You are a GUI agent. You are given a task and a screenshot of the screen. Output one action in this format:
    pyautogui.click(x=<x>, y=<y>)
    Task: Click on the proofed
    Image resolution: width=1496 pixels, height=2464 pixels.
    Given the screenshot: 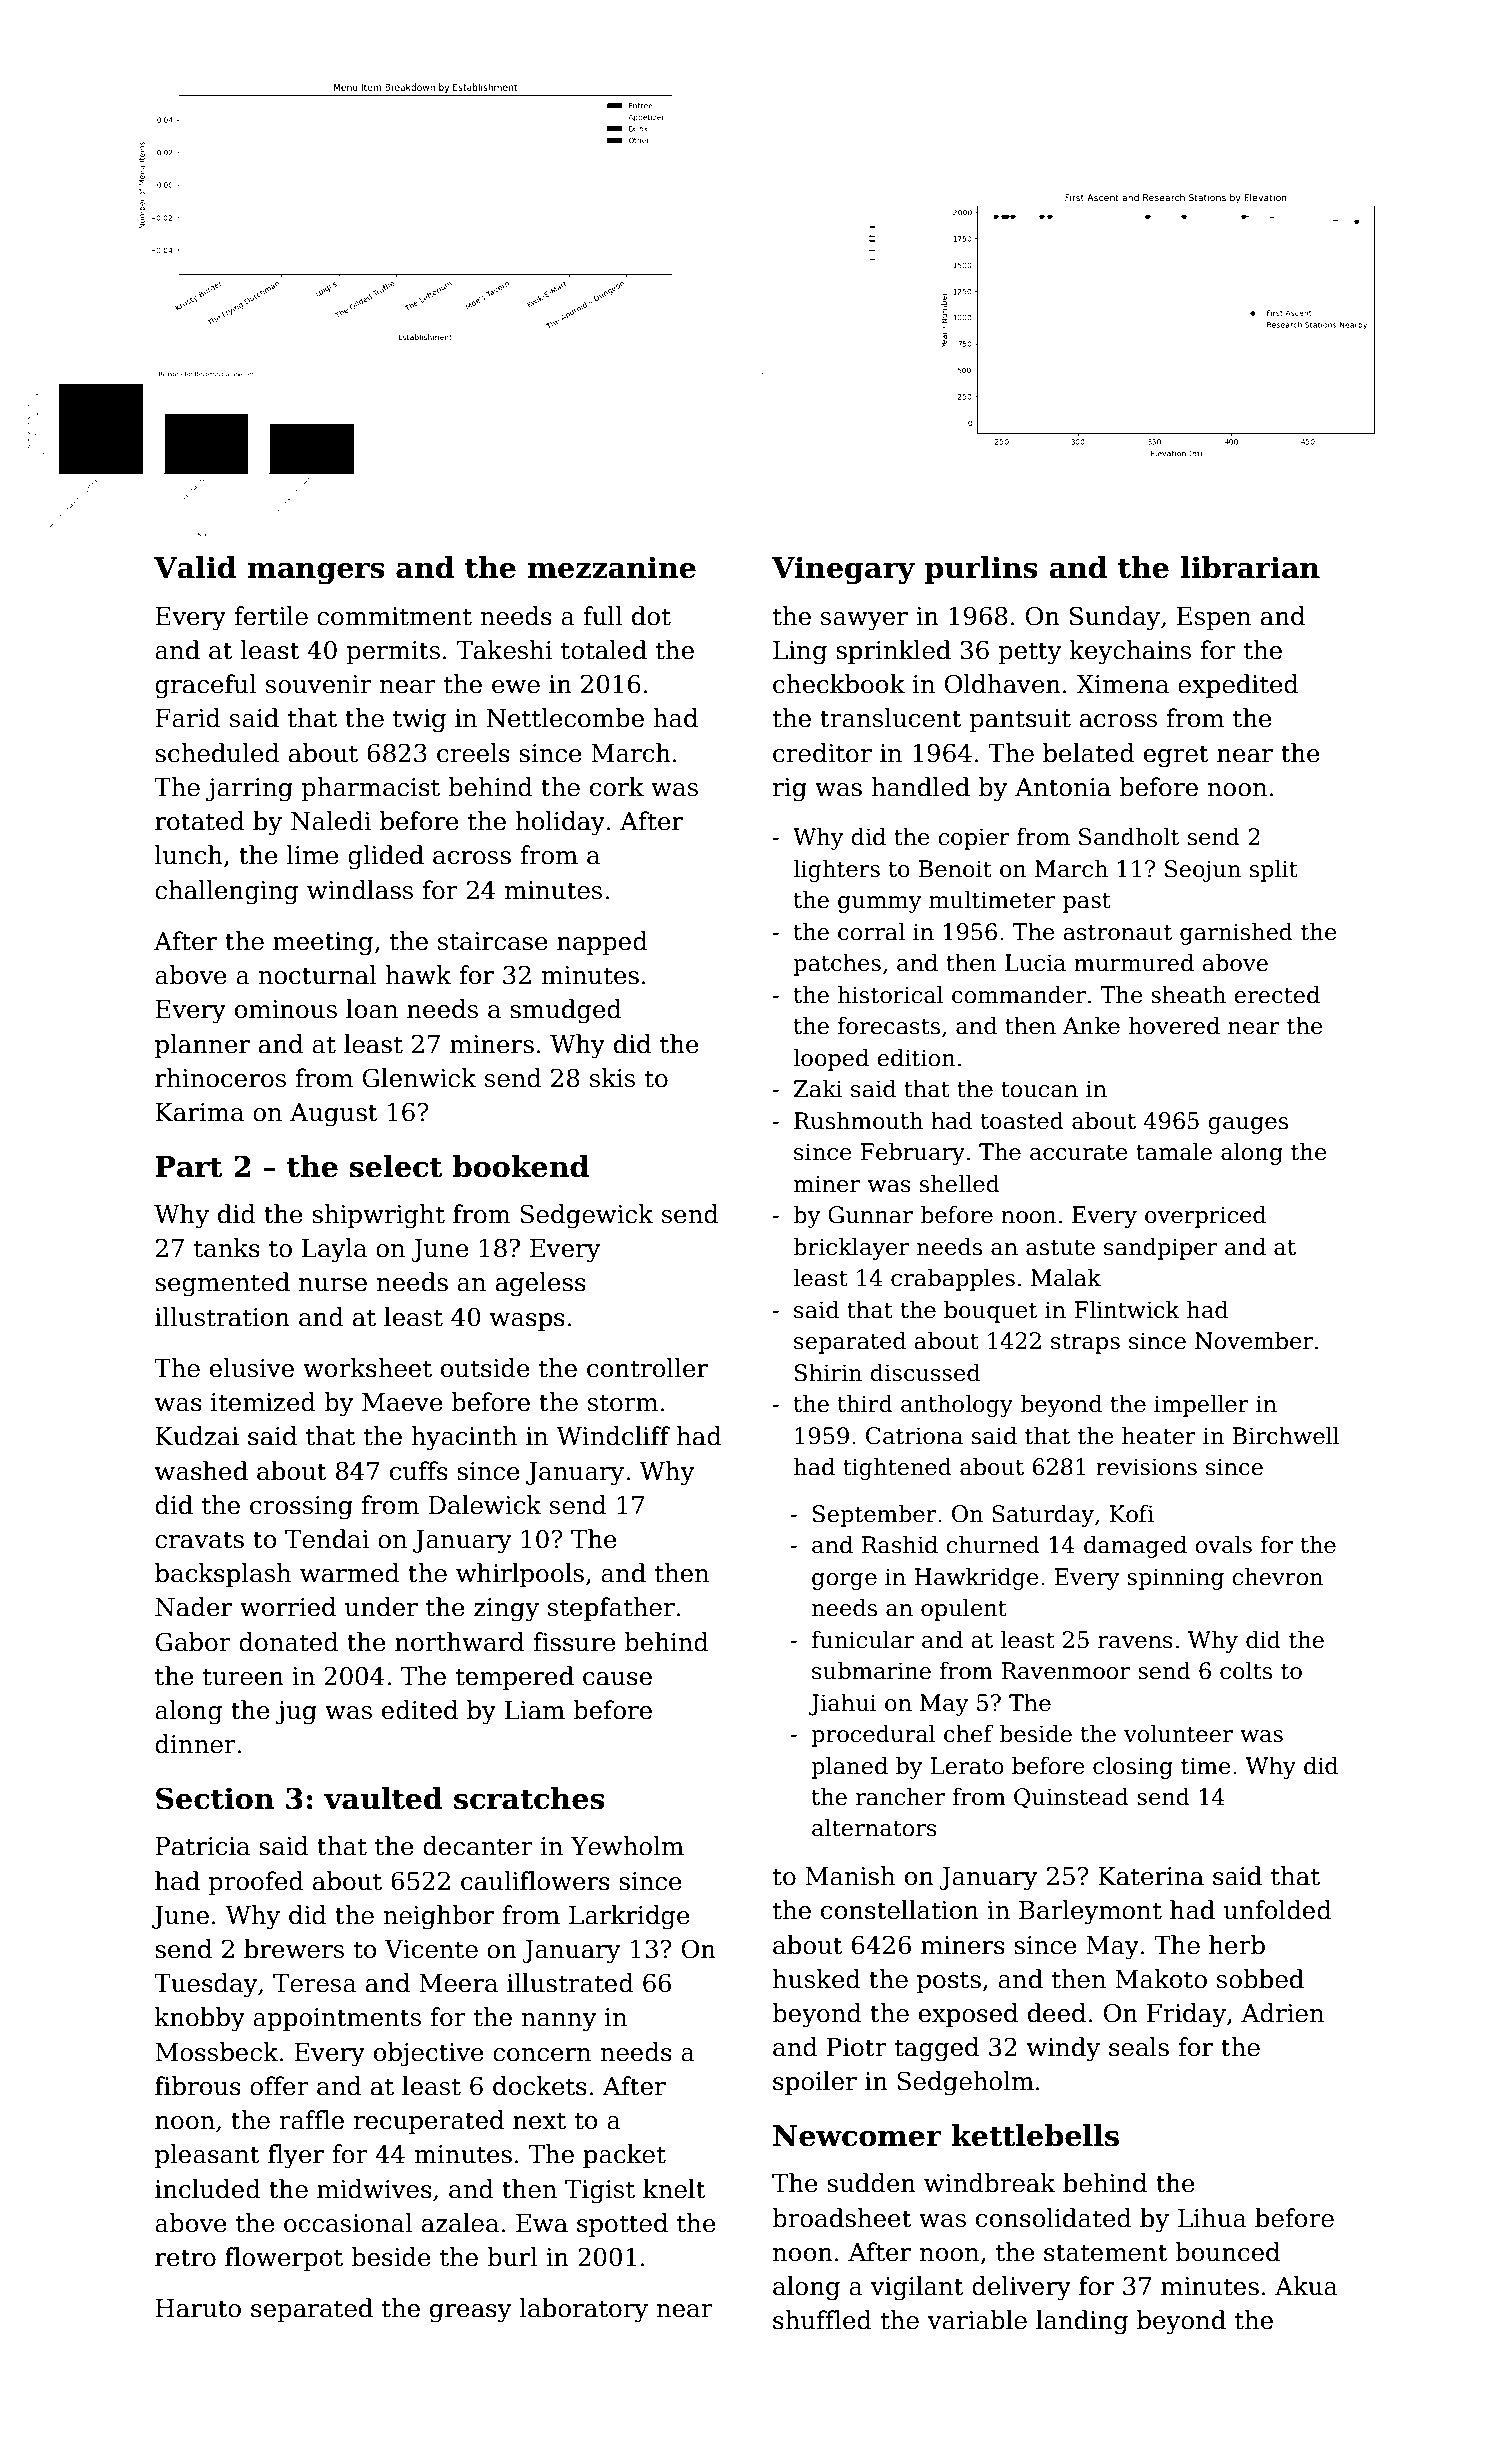 What is the action you would take?
    pyautogui.click(x=256, y=1883)
